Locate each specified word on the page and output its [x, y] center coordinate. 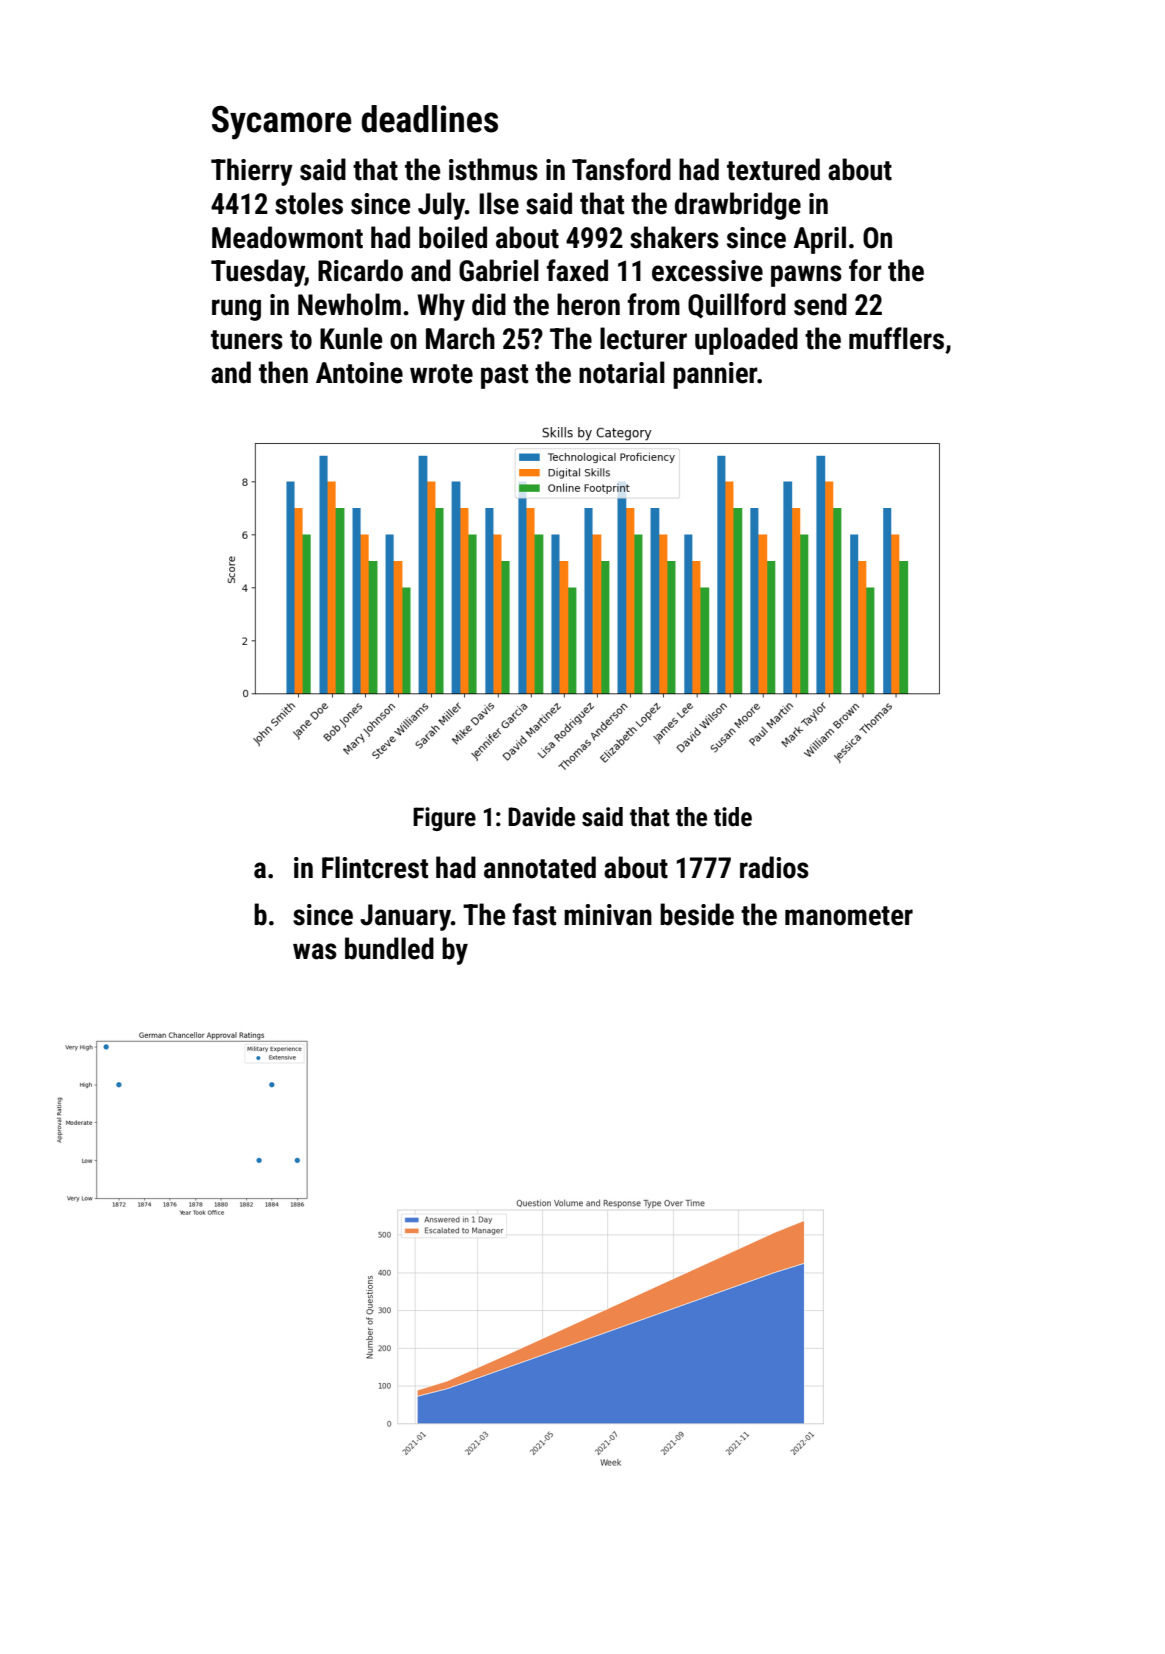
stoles [309, 203]
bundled [389, 948]
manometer [849, 916]
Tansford [621, 169]
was [315, 951]
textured [773, 169]
